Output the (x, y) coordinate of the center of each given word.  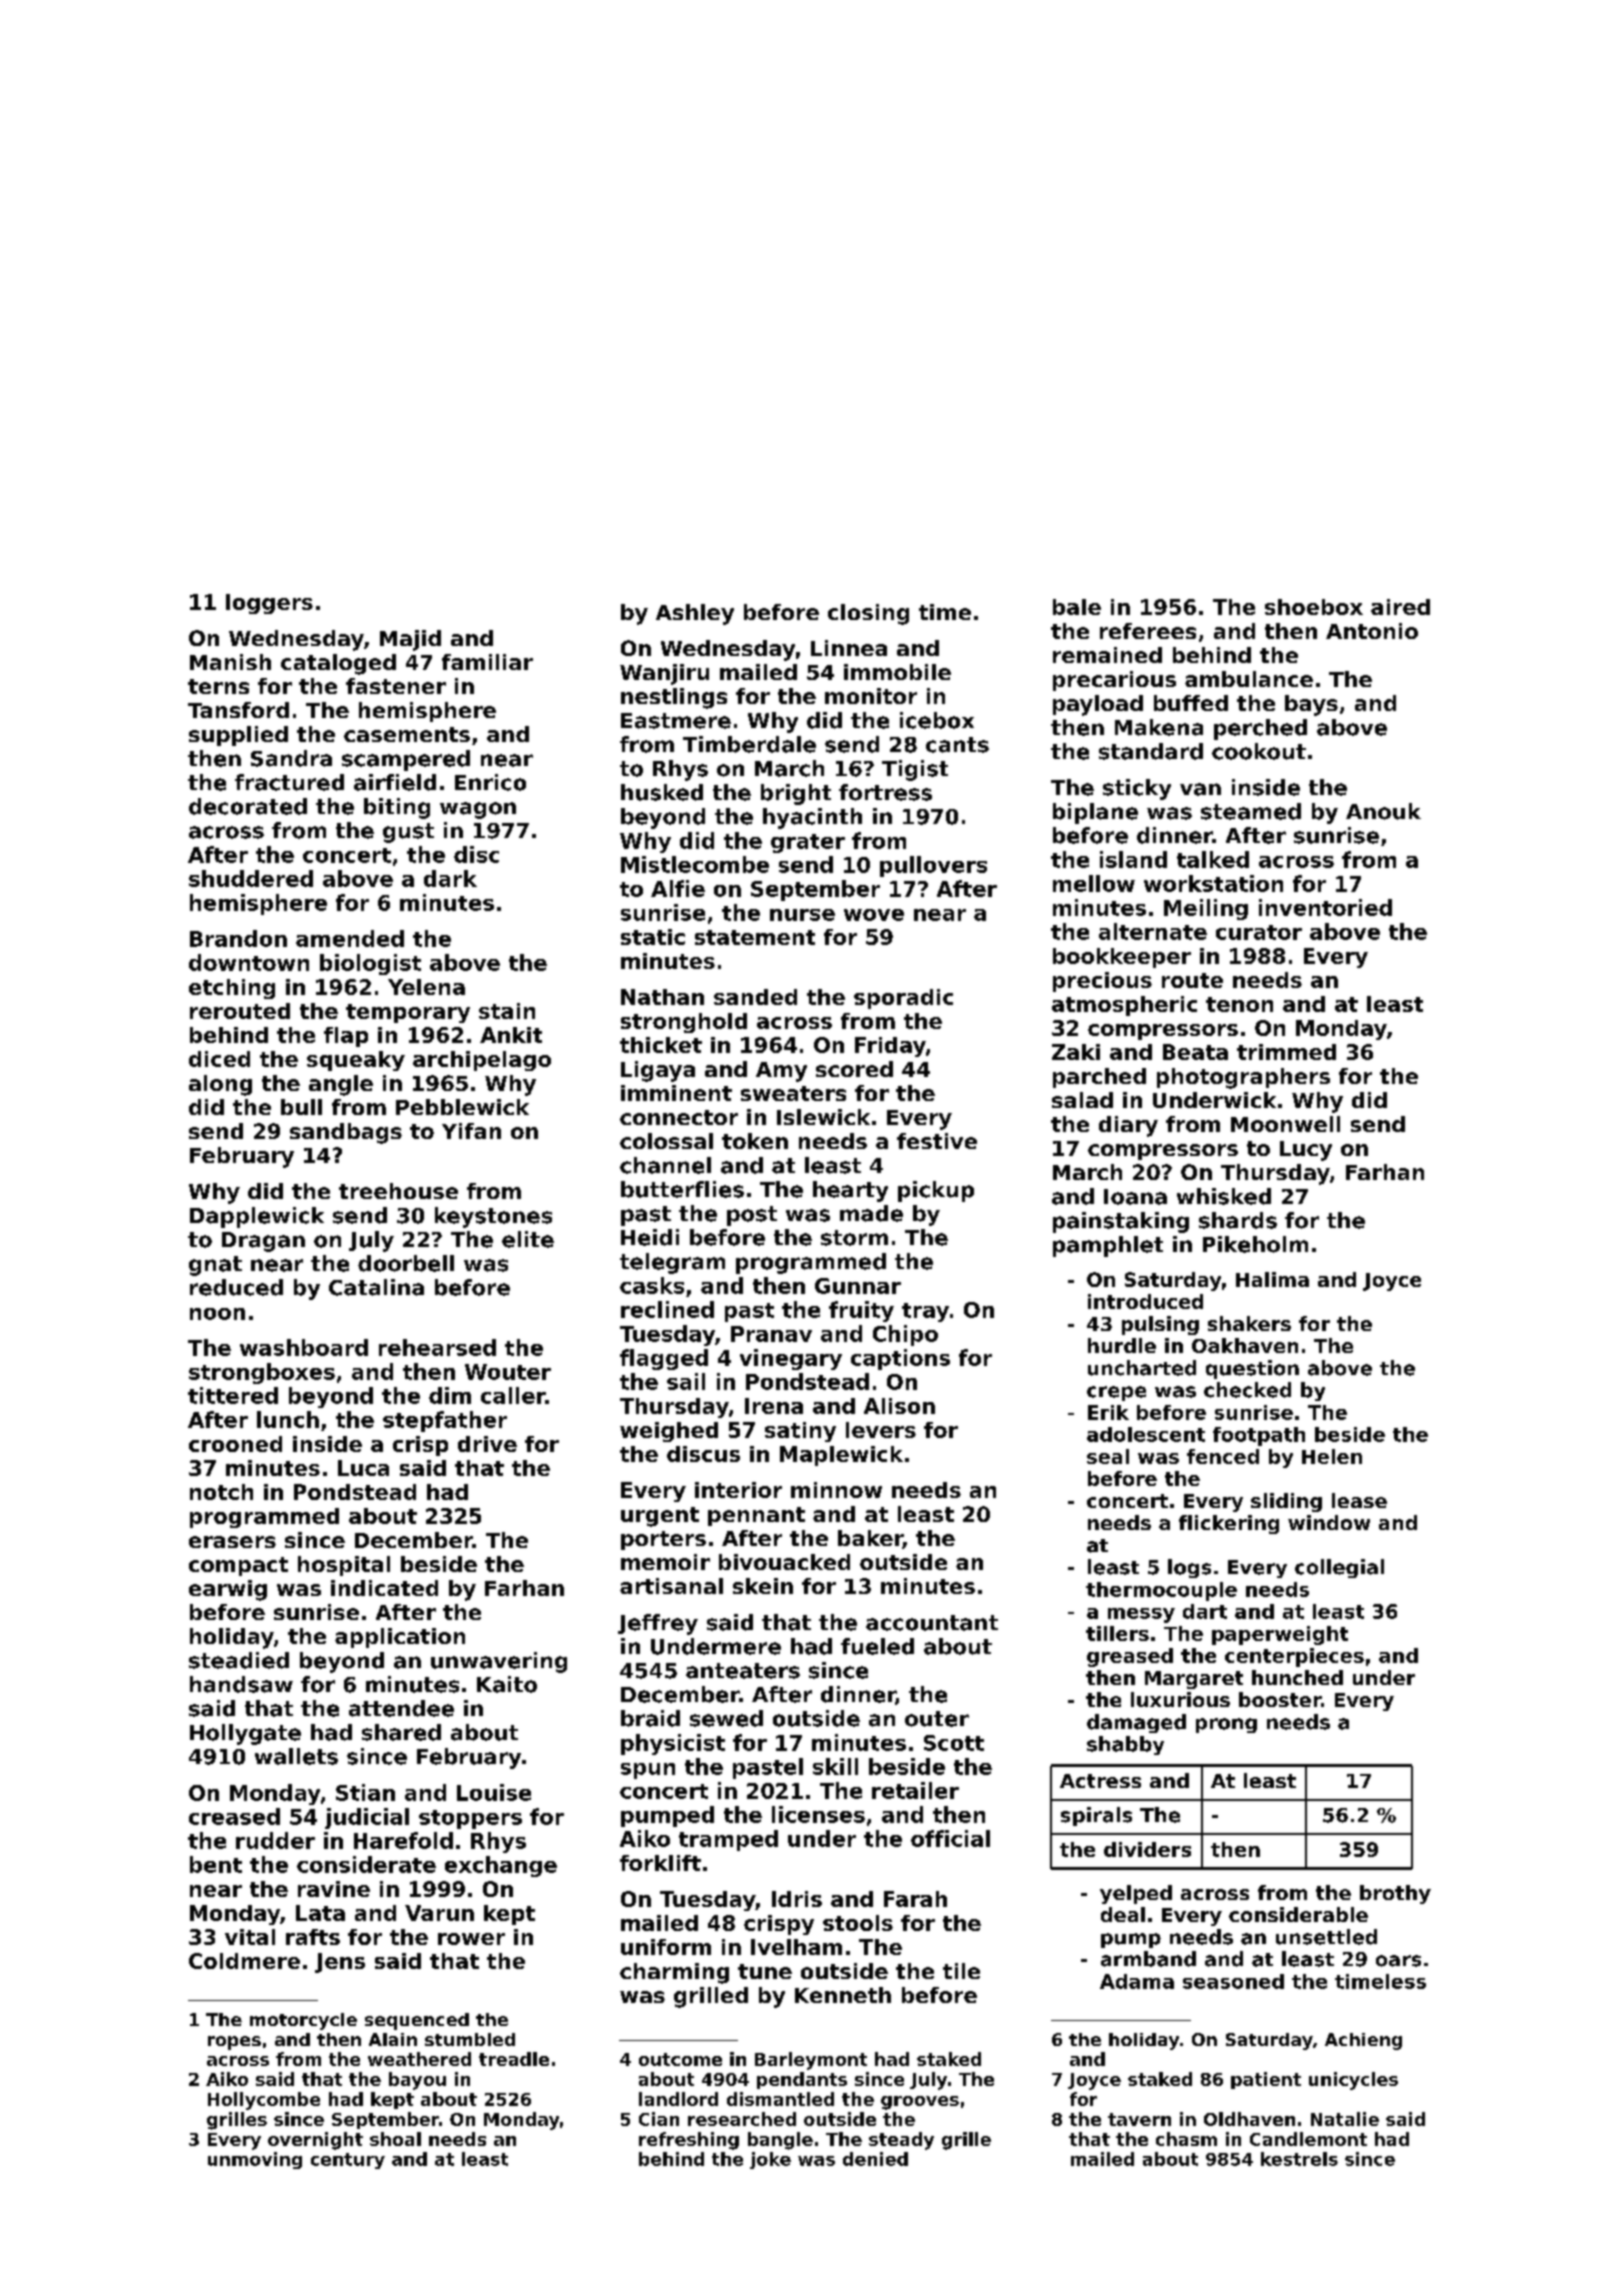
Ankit (511, 1035)
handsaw (241, 1684)
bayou (417, 2081)
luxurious (1180, 1699)
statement (755, 937)
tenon (1239, 1004)
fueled (877, 1646)
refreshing (689, 2141)
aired (1400, 607)
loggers (269, 604)
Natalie (1345, 2119)
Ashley (695, 614)
